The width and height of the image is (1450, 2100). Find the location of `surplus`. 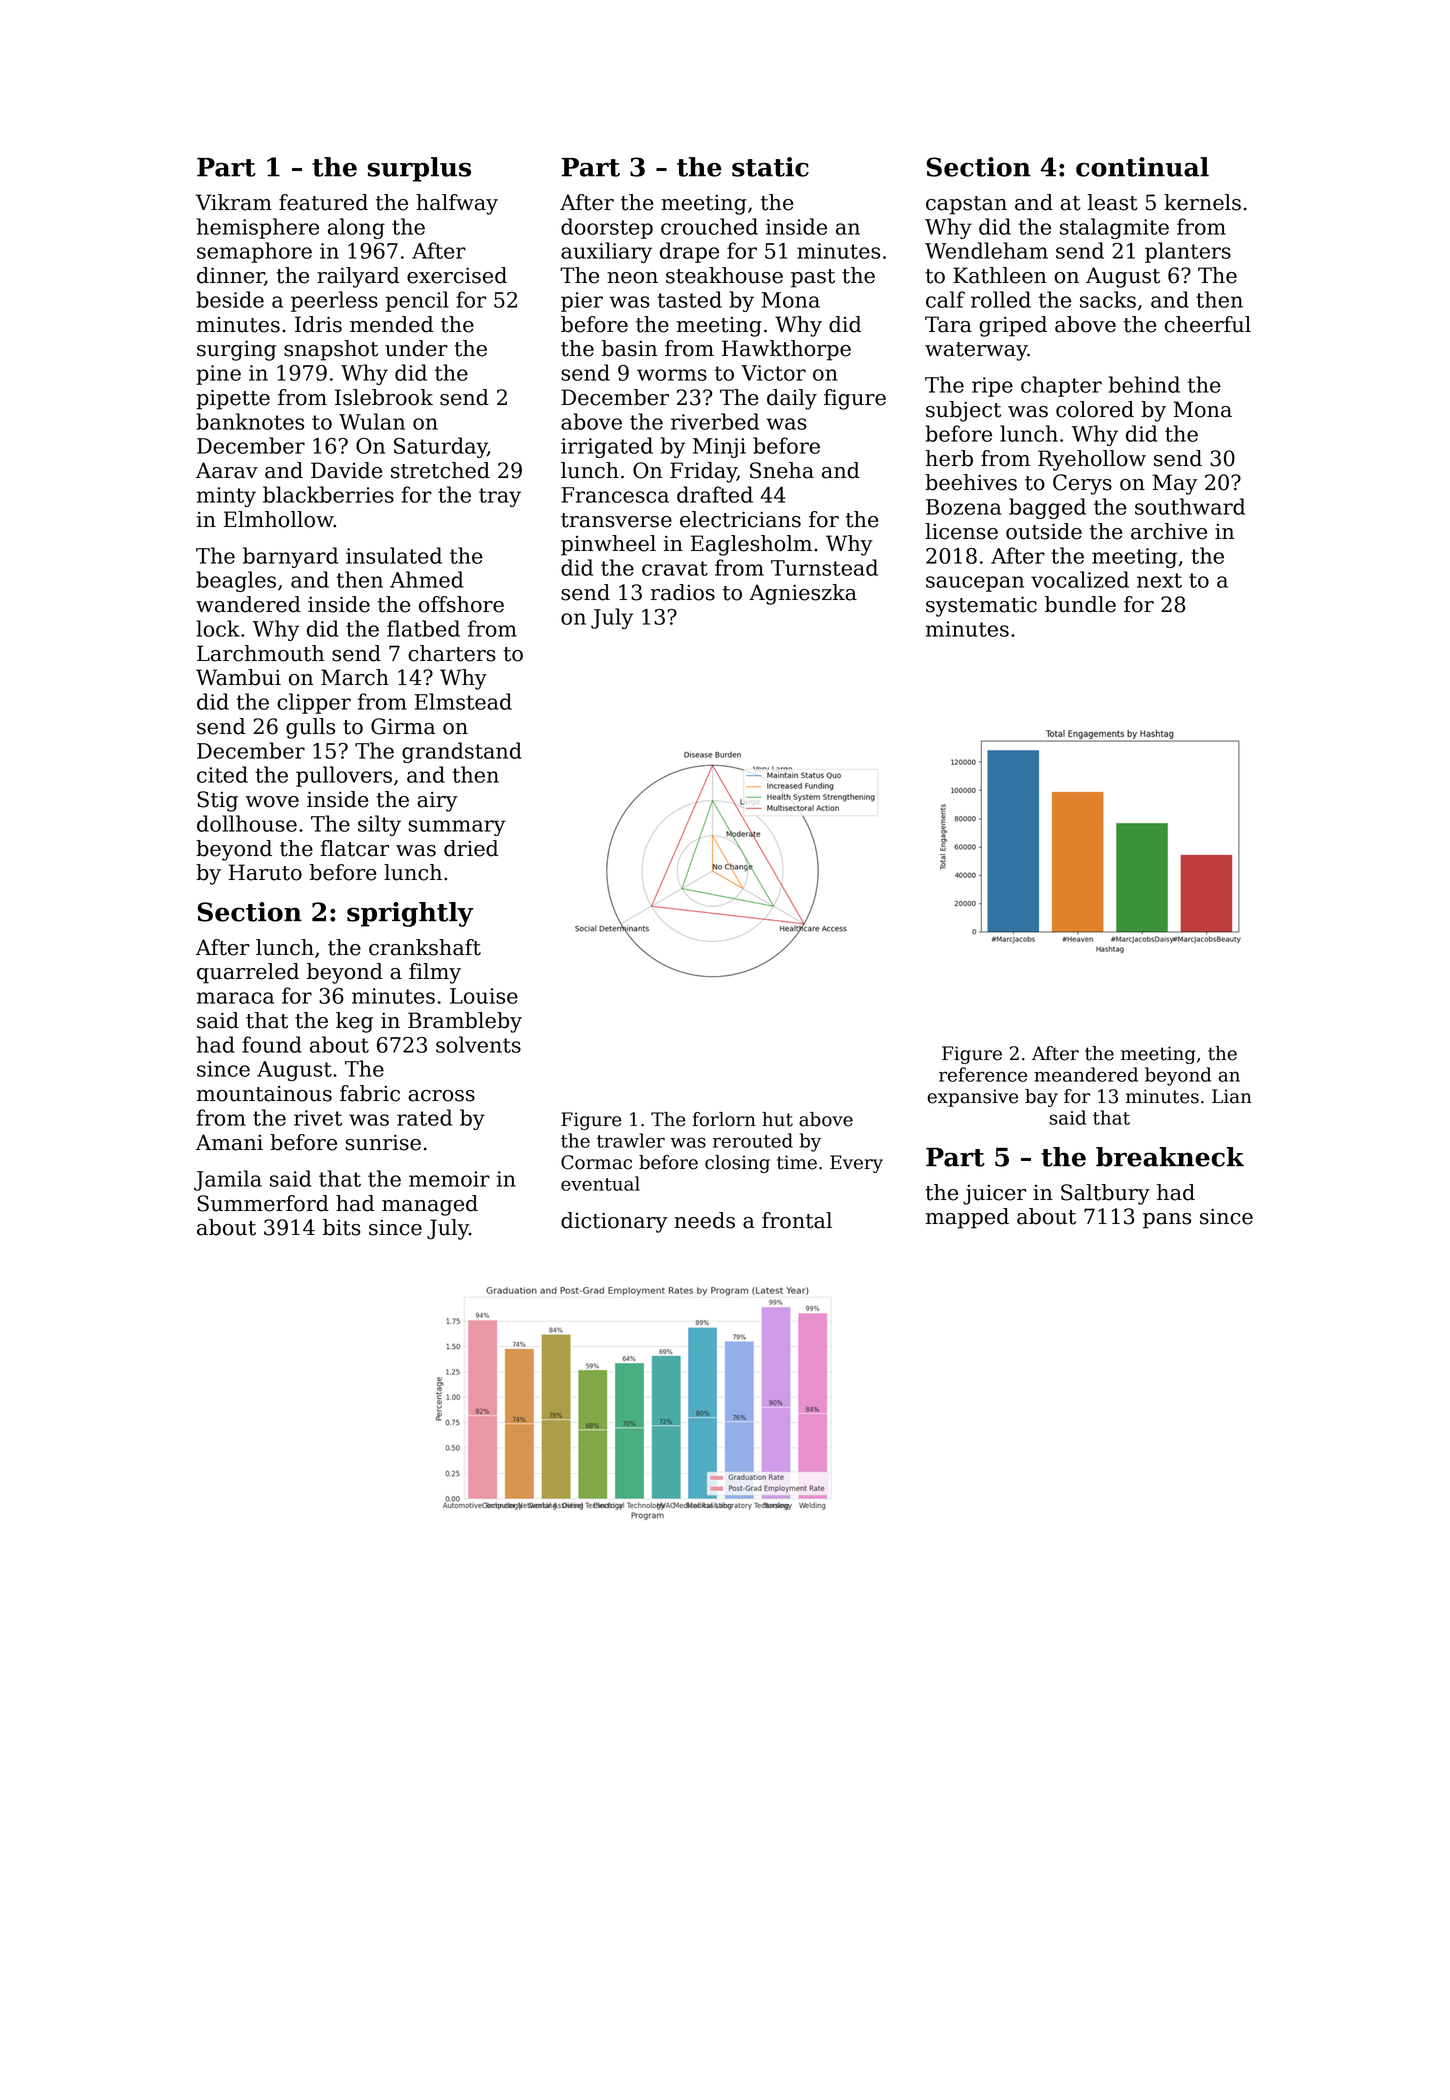

surplus is located at coordinates (419, 169).
